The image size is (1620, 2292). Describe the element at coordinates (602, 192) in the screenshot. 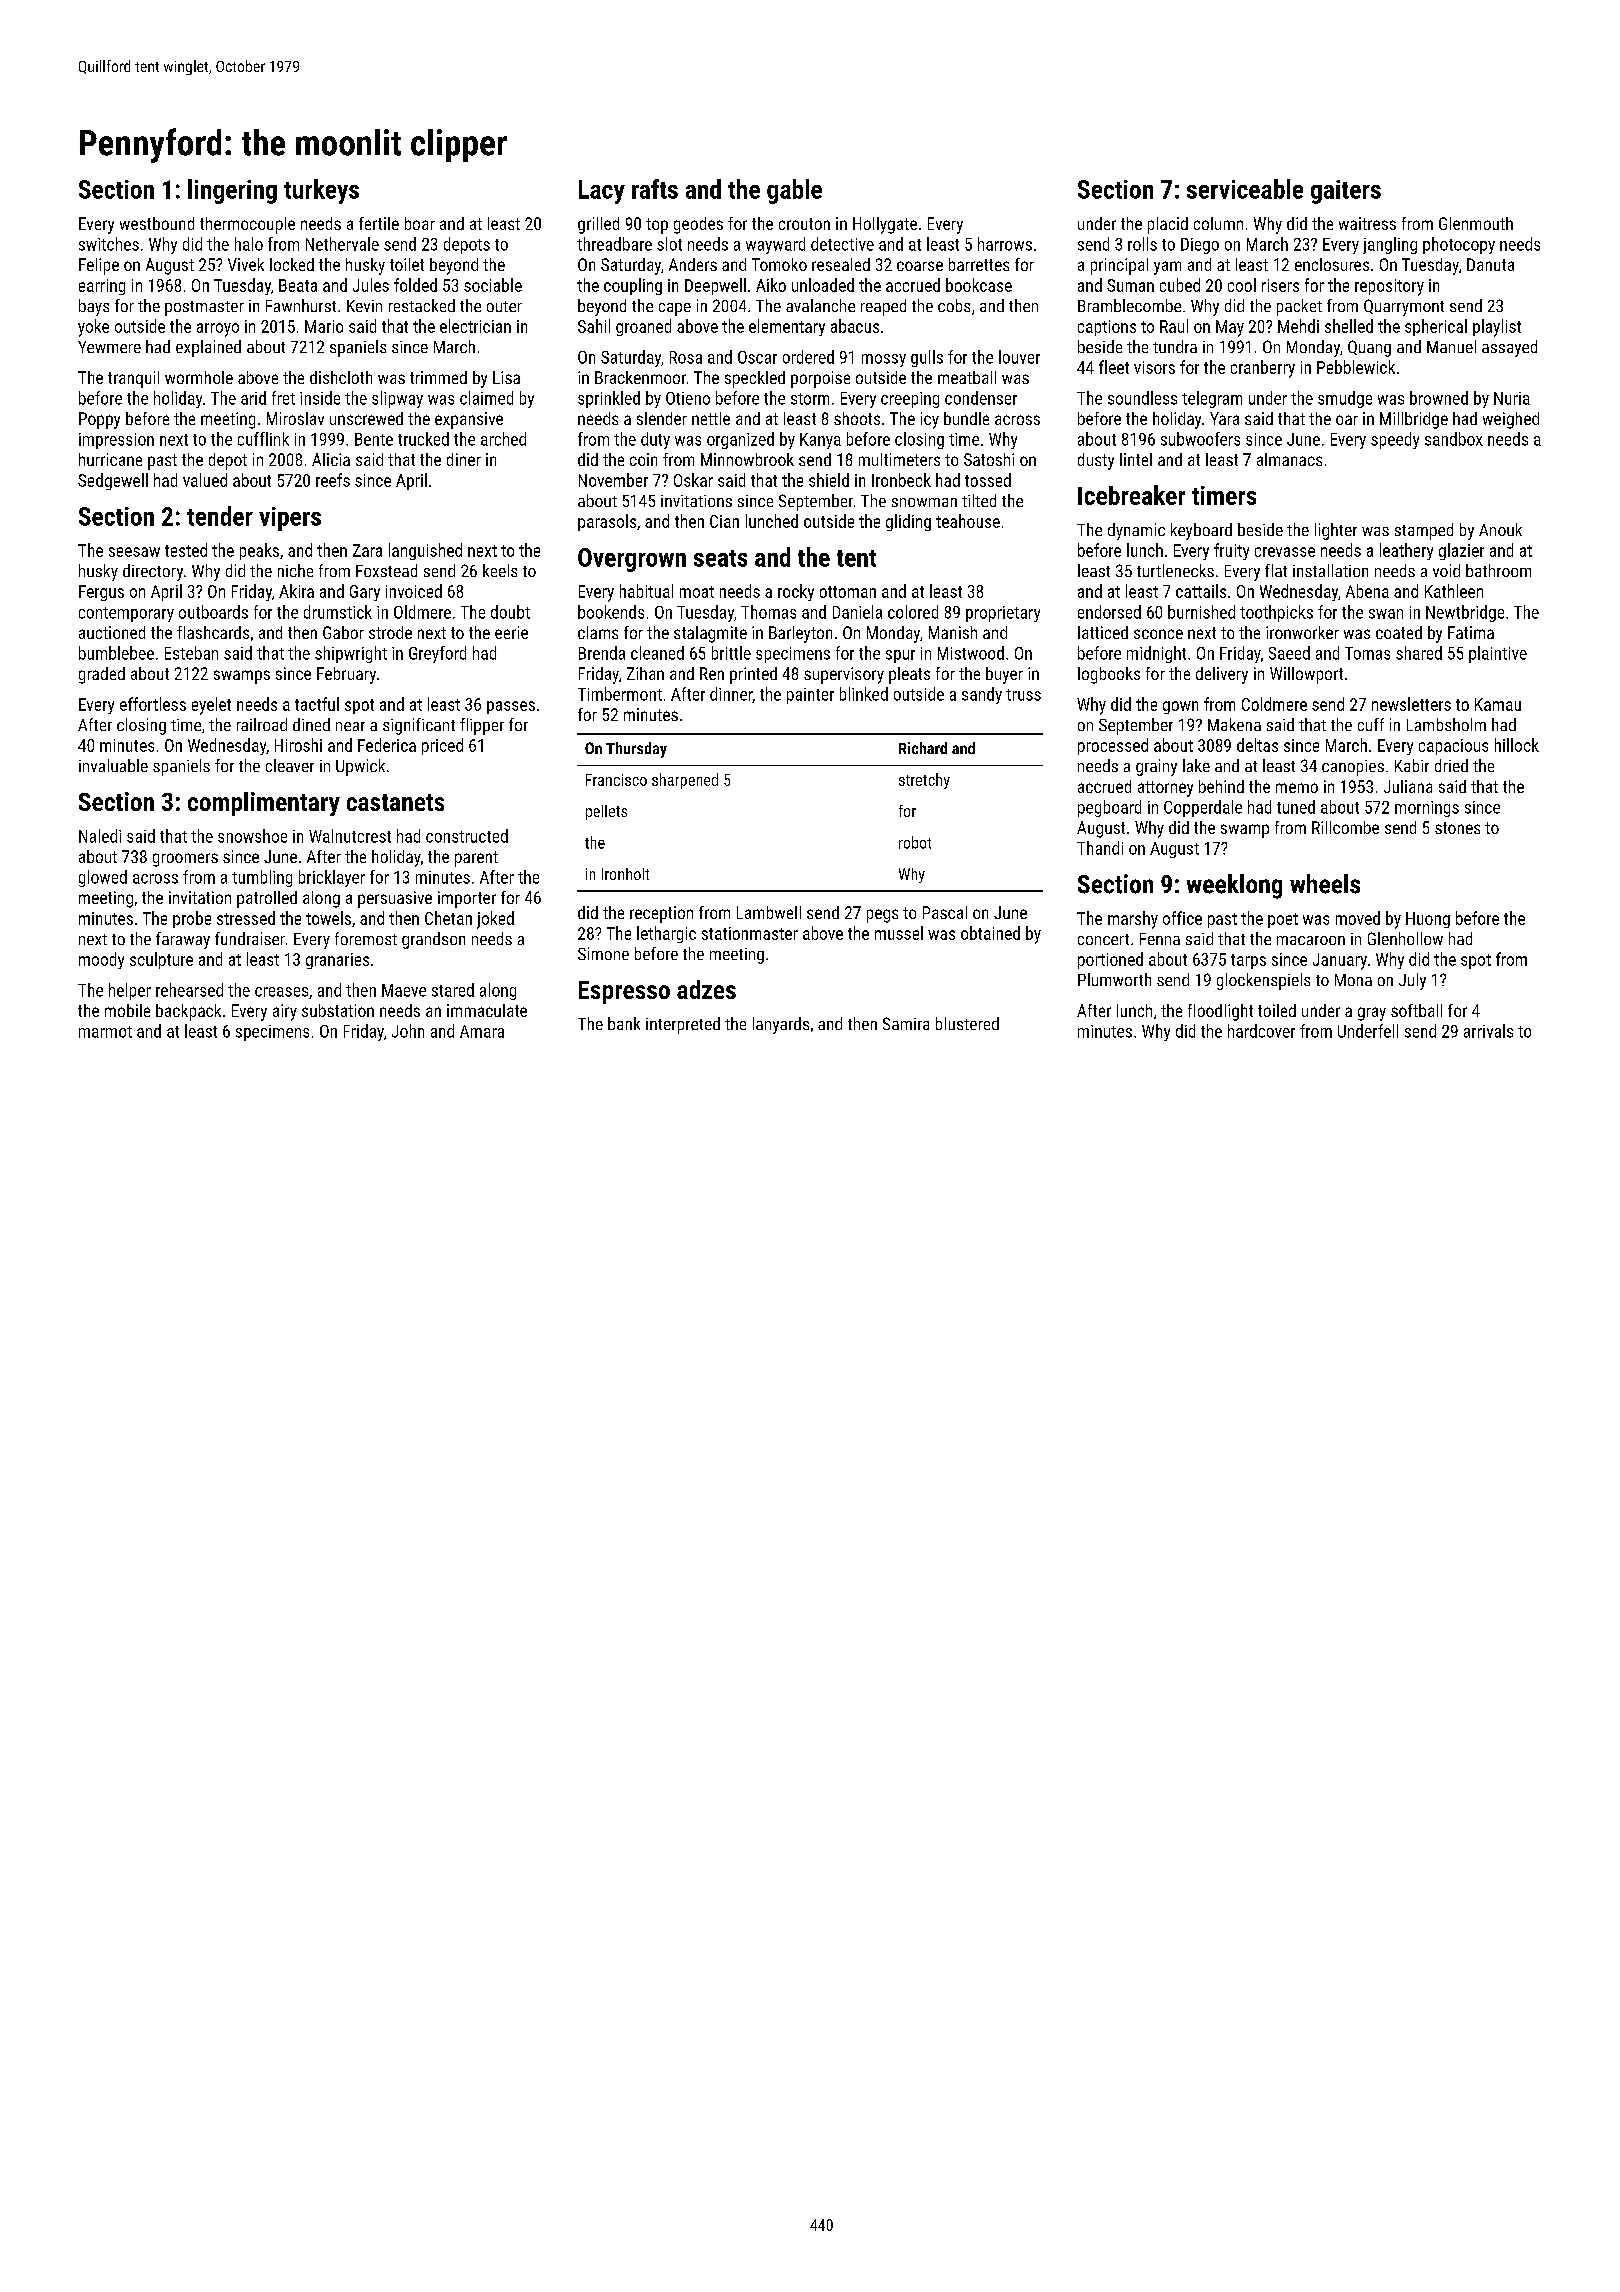

I see `Lacy` at that location.
